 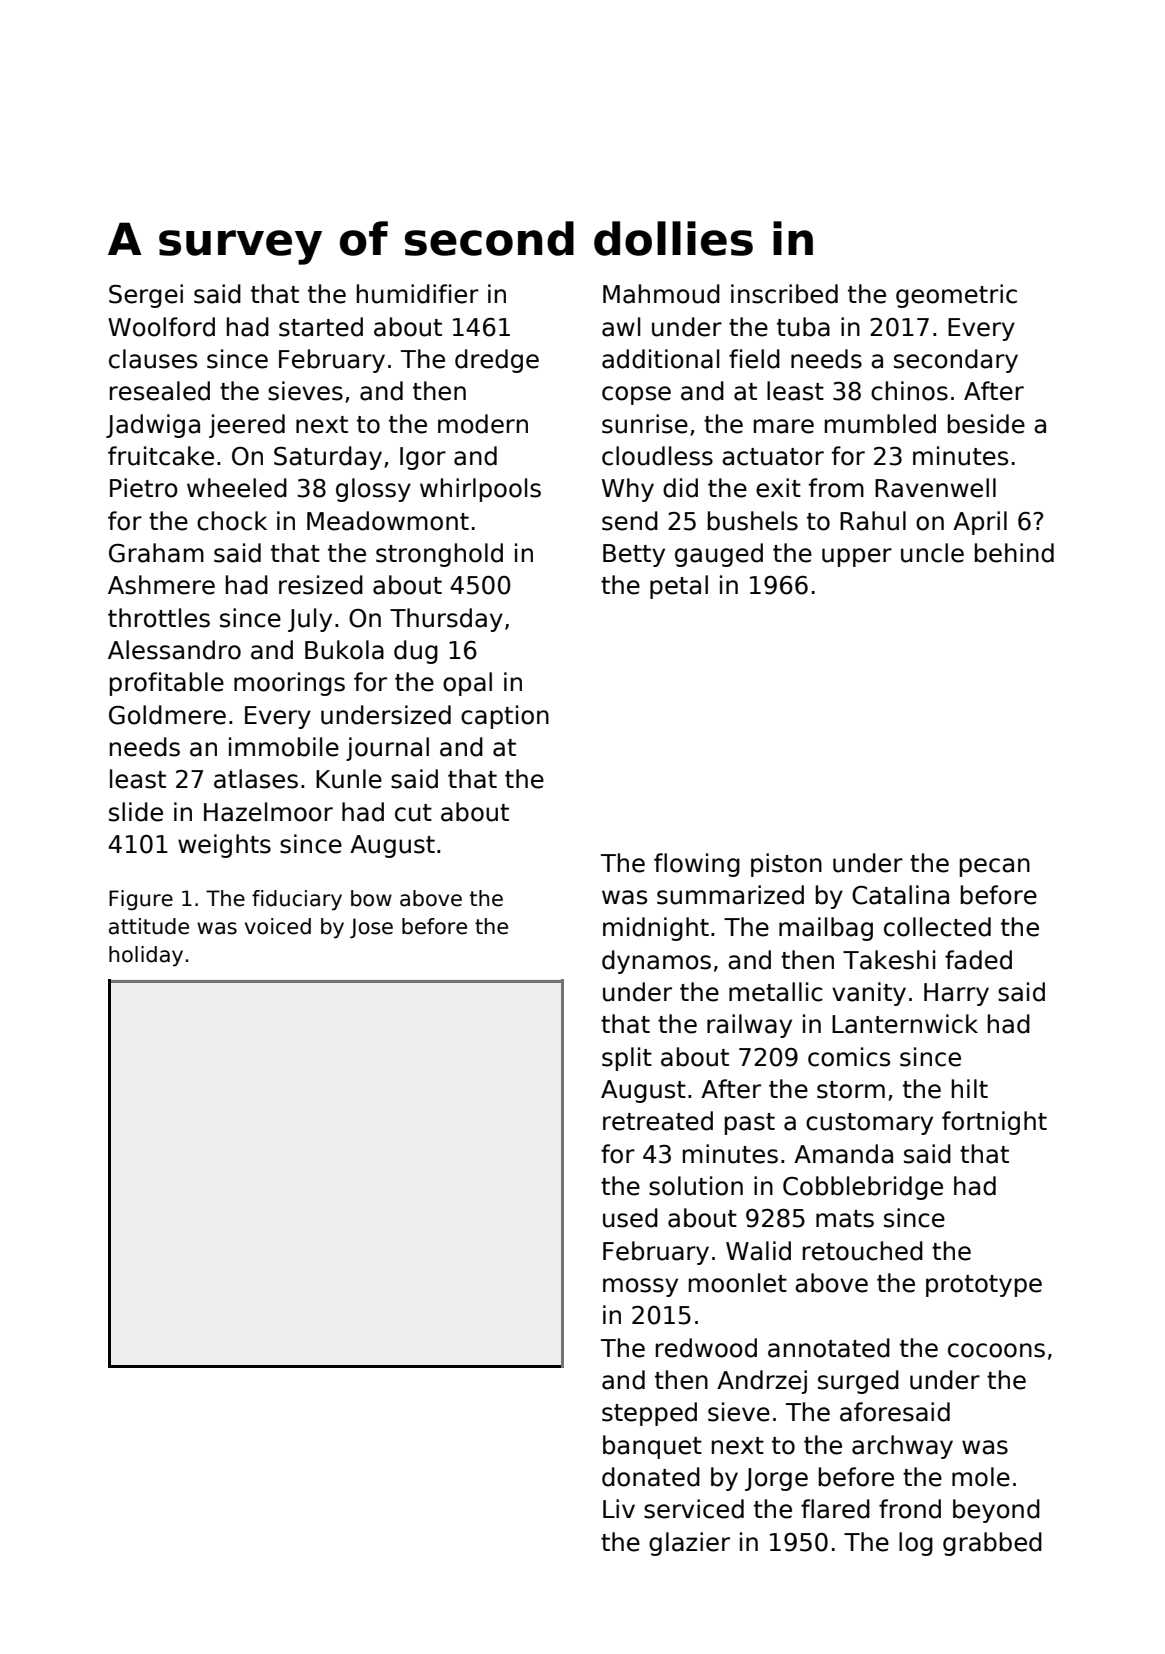 I want to click on holiday, so click(x=146, y=956).
